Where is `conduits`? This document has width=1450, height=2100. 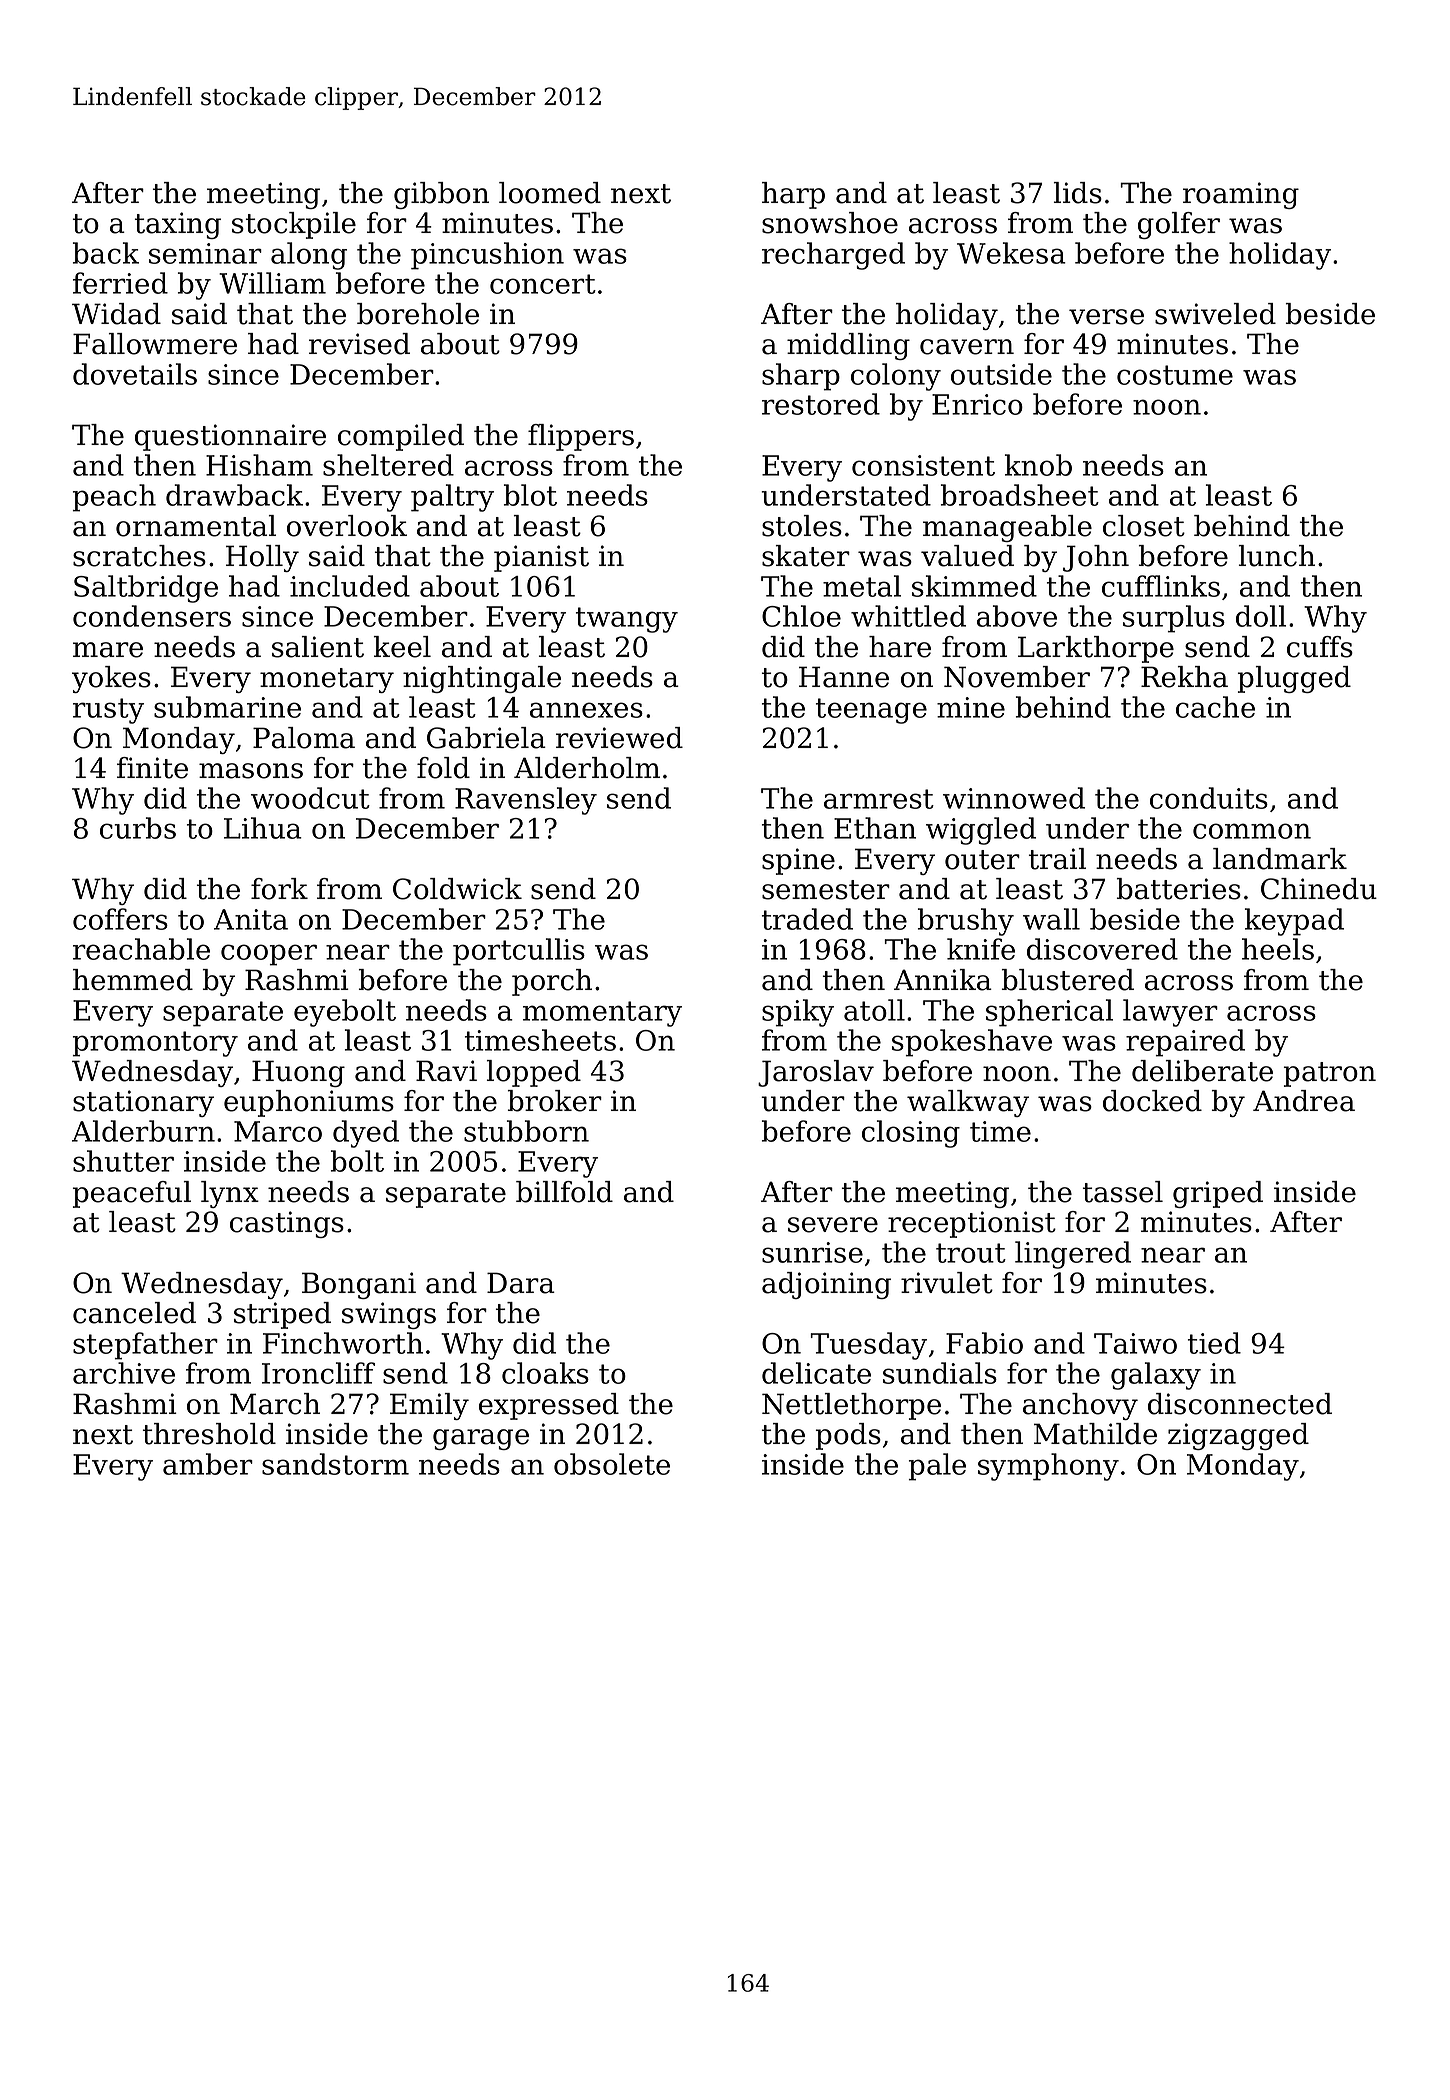
conduits is located at coordinates (1209, 798).
